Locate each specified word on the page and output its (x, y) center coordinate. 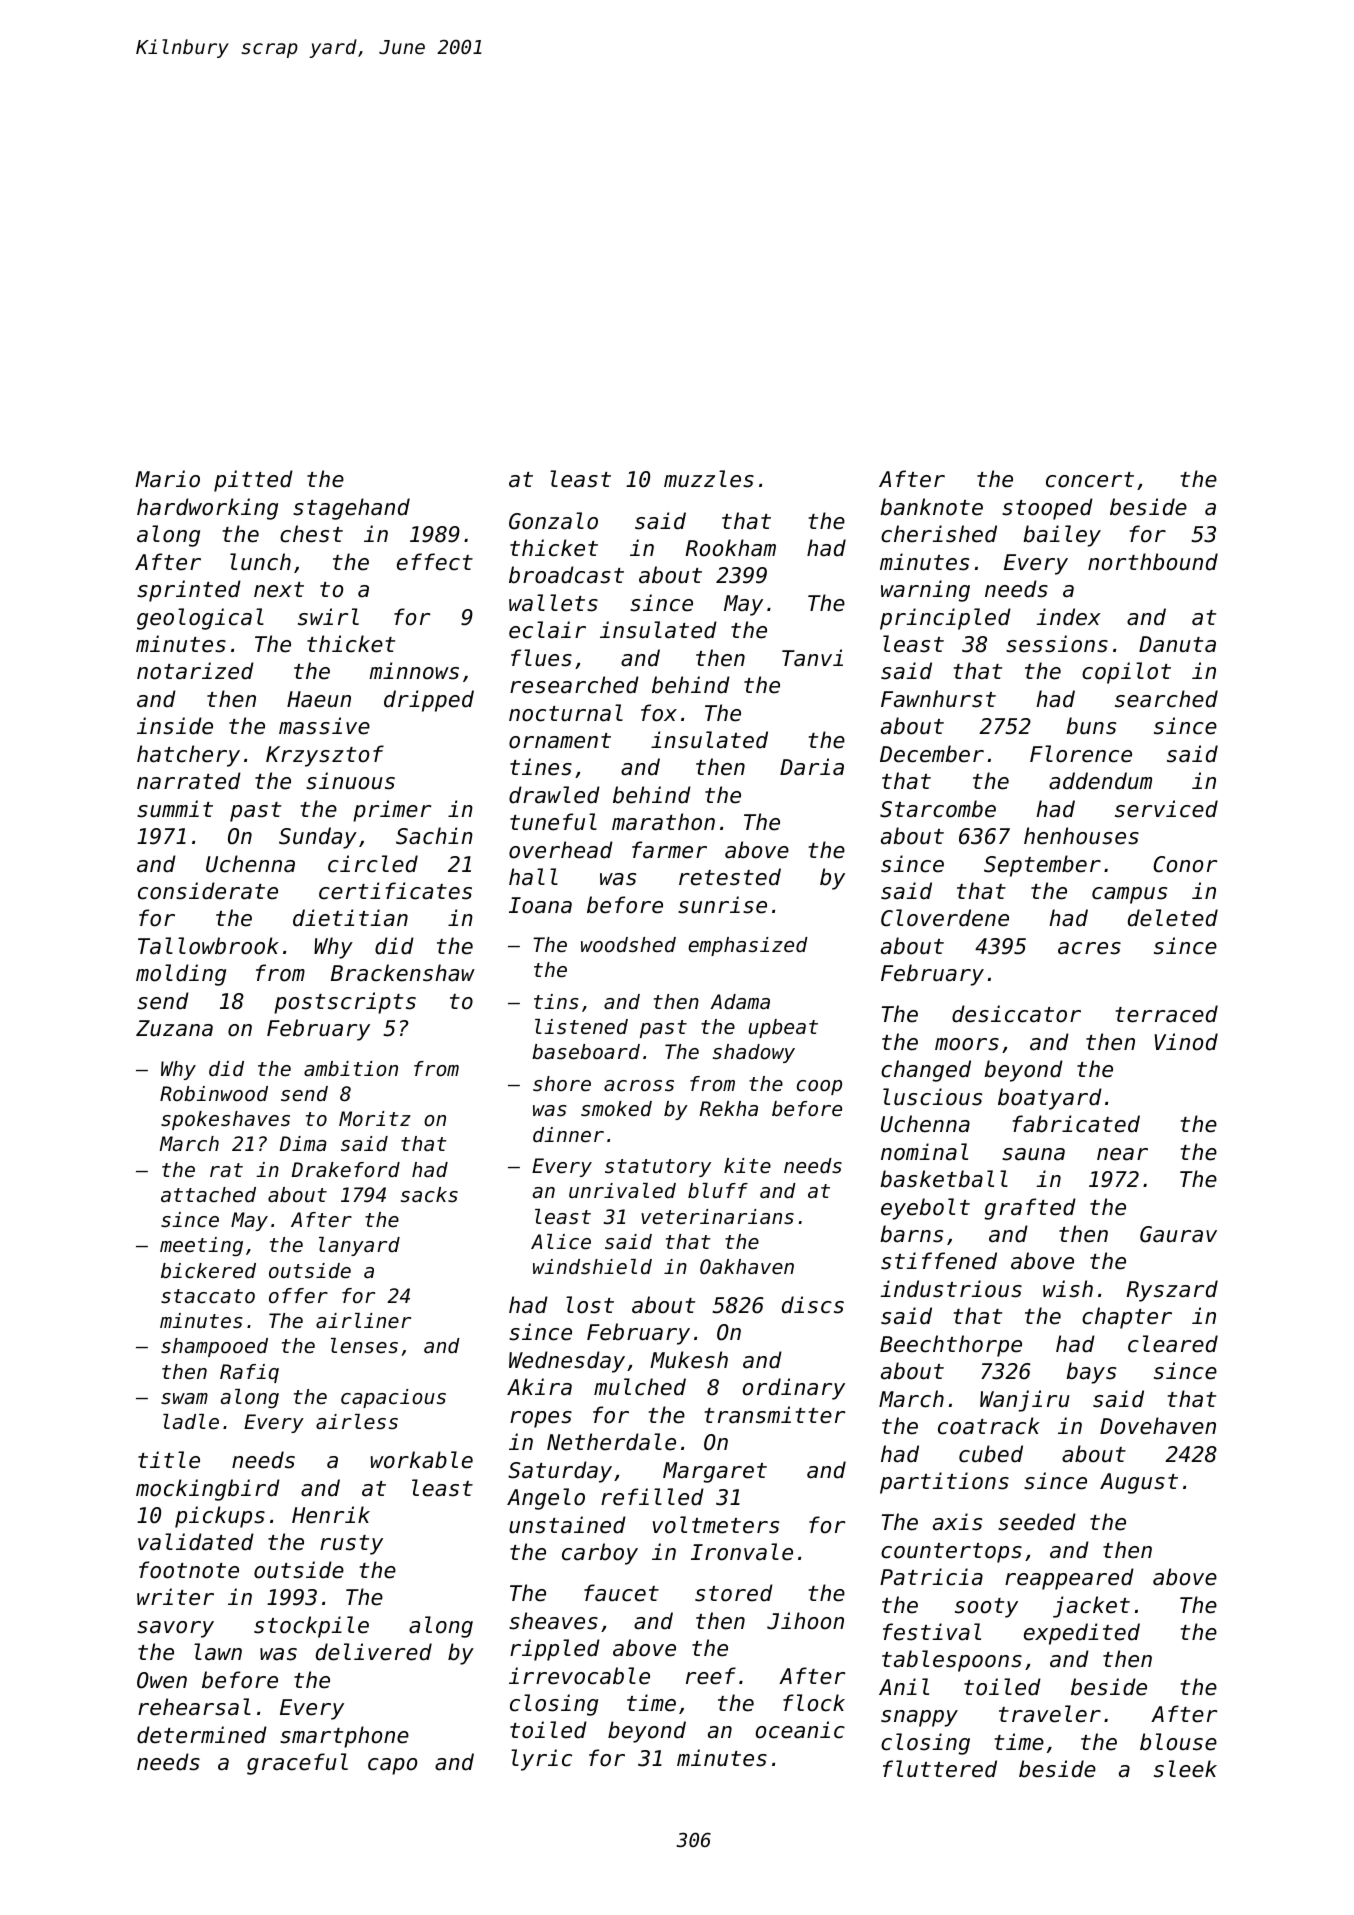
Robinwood (214, 1094)
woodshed (628, 945)
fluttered (940, 1769)
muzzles (709, 479)
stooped (1047, 509)
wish (1068, 1289)
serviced (1166, 809)
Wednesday (567, 1362)
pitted (253, 481)
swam (184, 1398)
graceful (297, 1764)
